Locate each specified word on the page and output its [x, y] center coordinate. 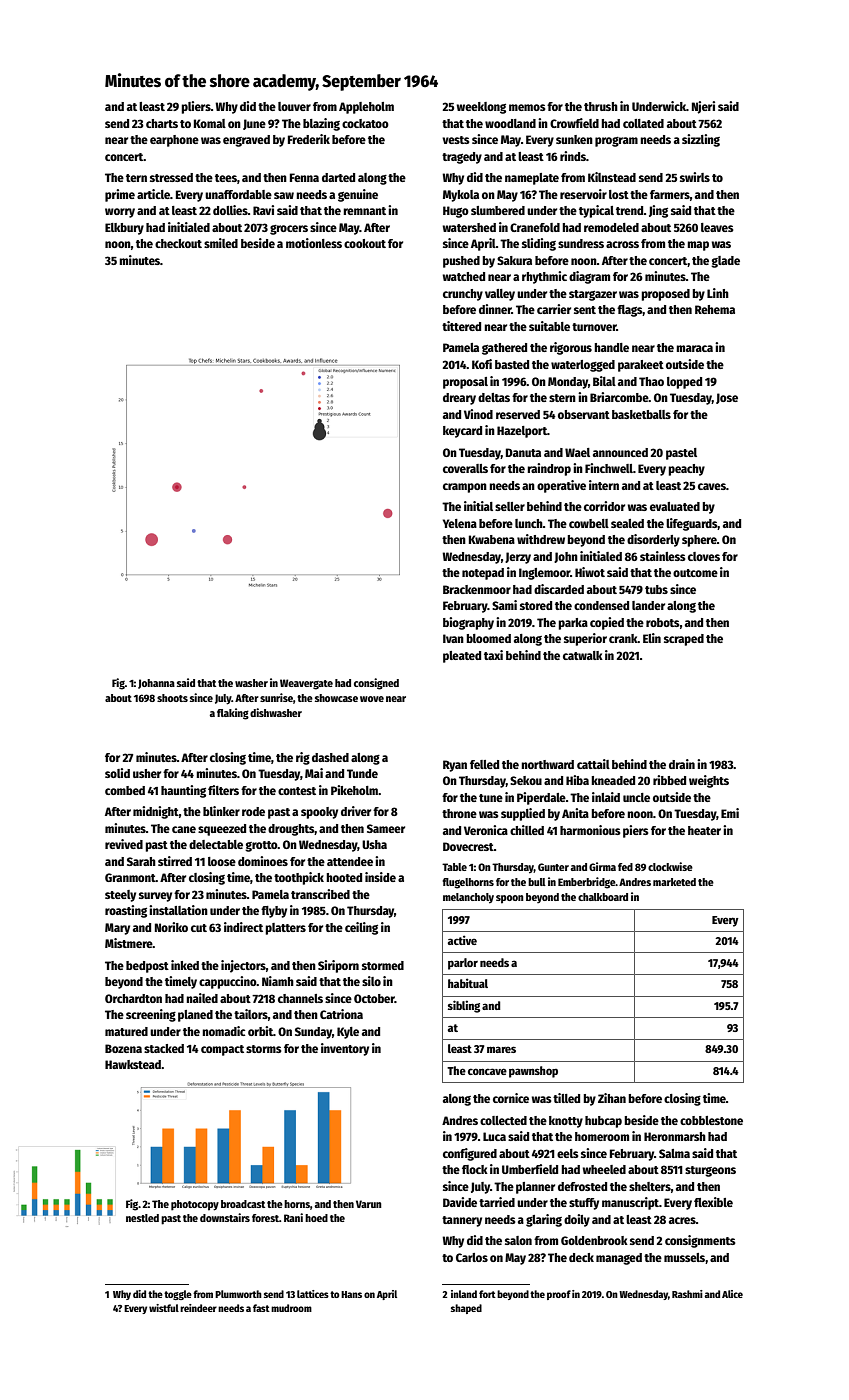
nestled [142, 1218]
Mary [117, 929]
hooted [344, 877]
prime [120, 195]
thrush [601, 106]
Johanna [156, 684]
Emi [730, 813]
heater [704, 830]
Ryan [455, 766]
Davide [460, 1202]
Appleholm [366, 108]
